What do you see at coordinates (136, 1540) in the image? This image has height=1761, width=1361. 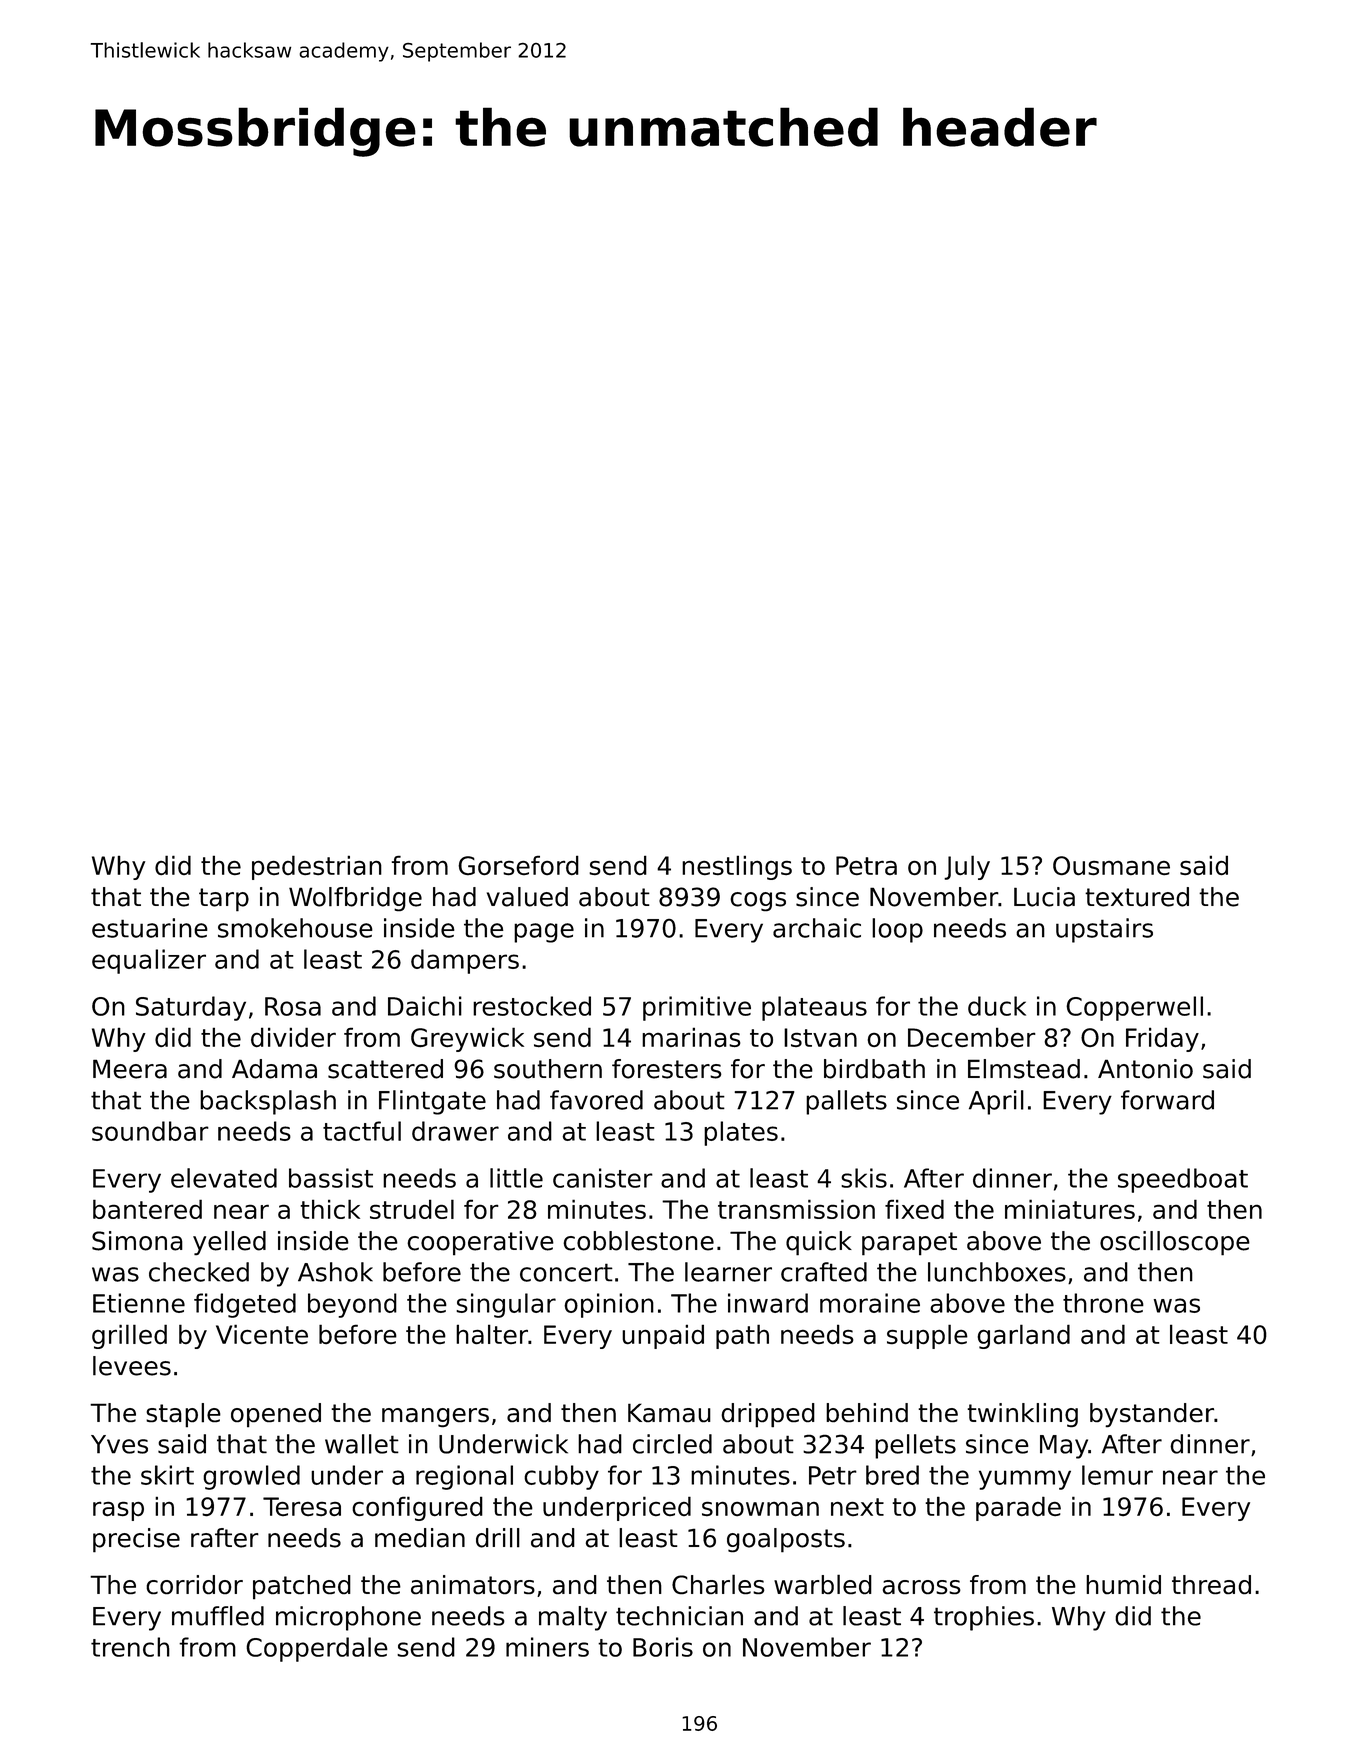 I see `precise` at bounding box center [136, 1540].
